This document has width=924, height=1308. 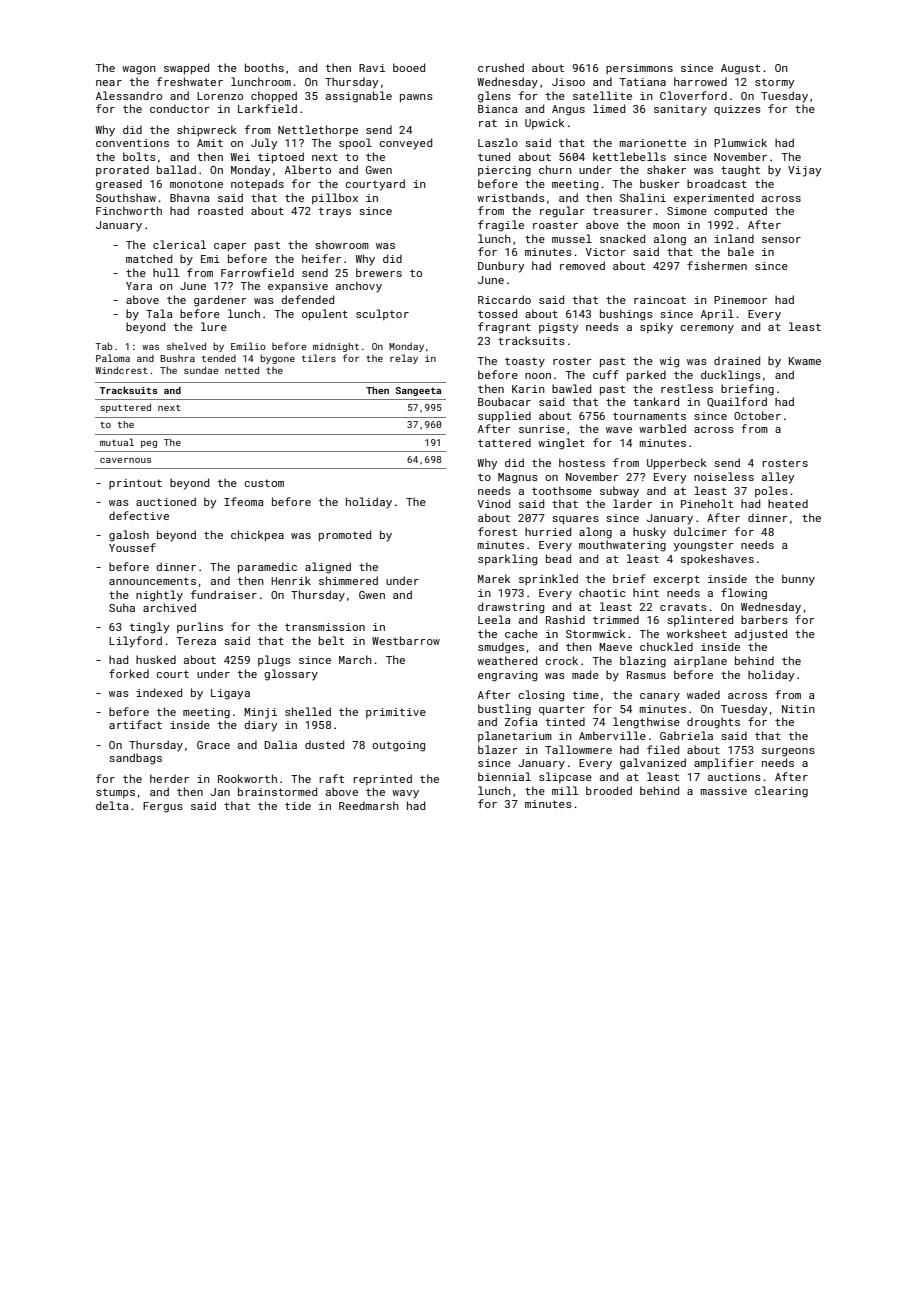 What do you see at coordinates (498, 142) in the document?
I see `Laszlo` at bounding box center [498, 142].
